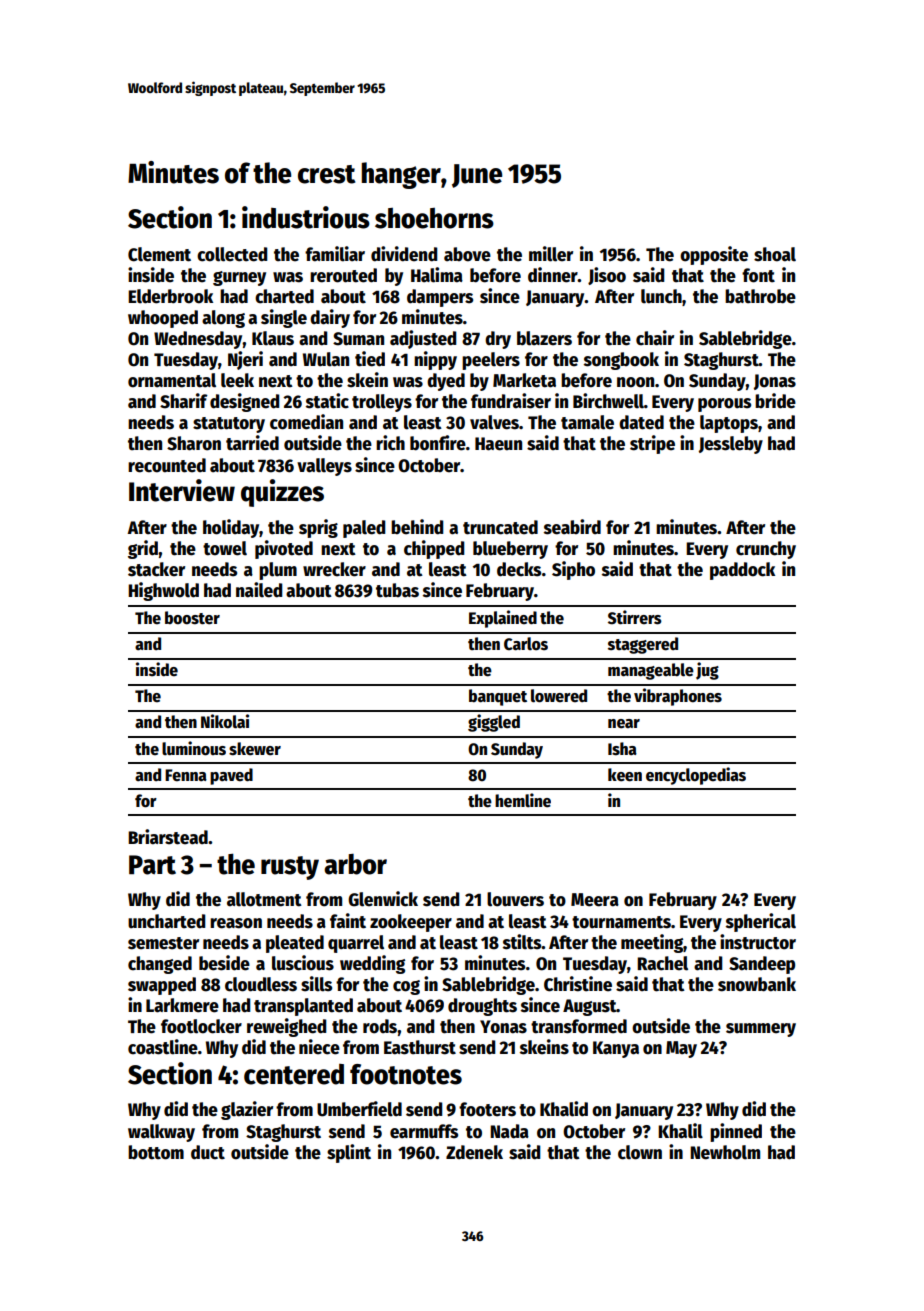 This screenshot has width=924, height=1311. I want to click on single, so click(284, 318).
